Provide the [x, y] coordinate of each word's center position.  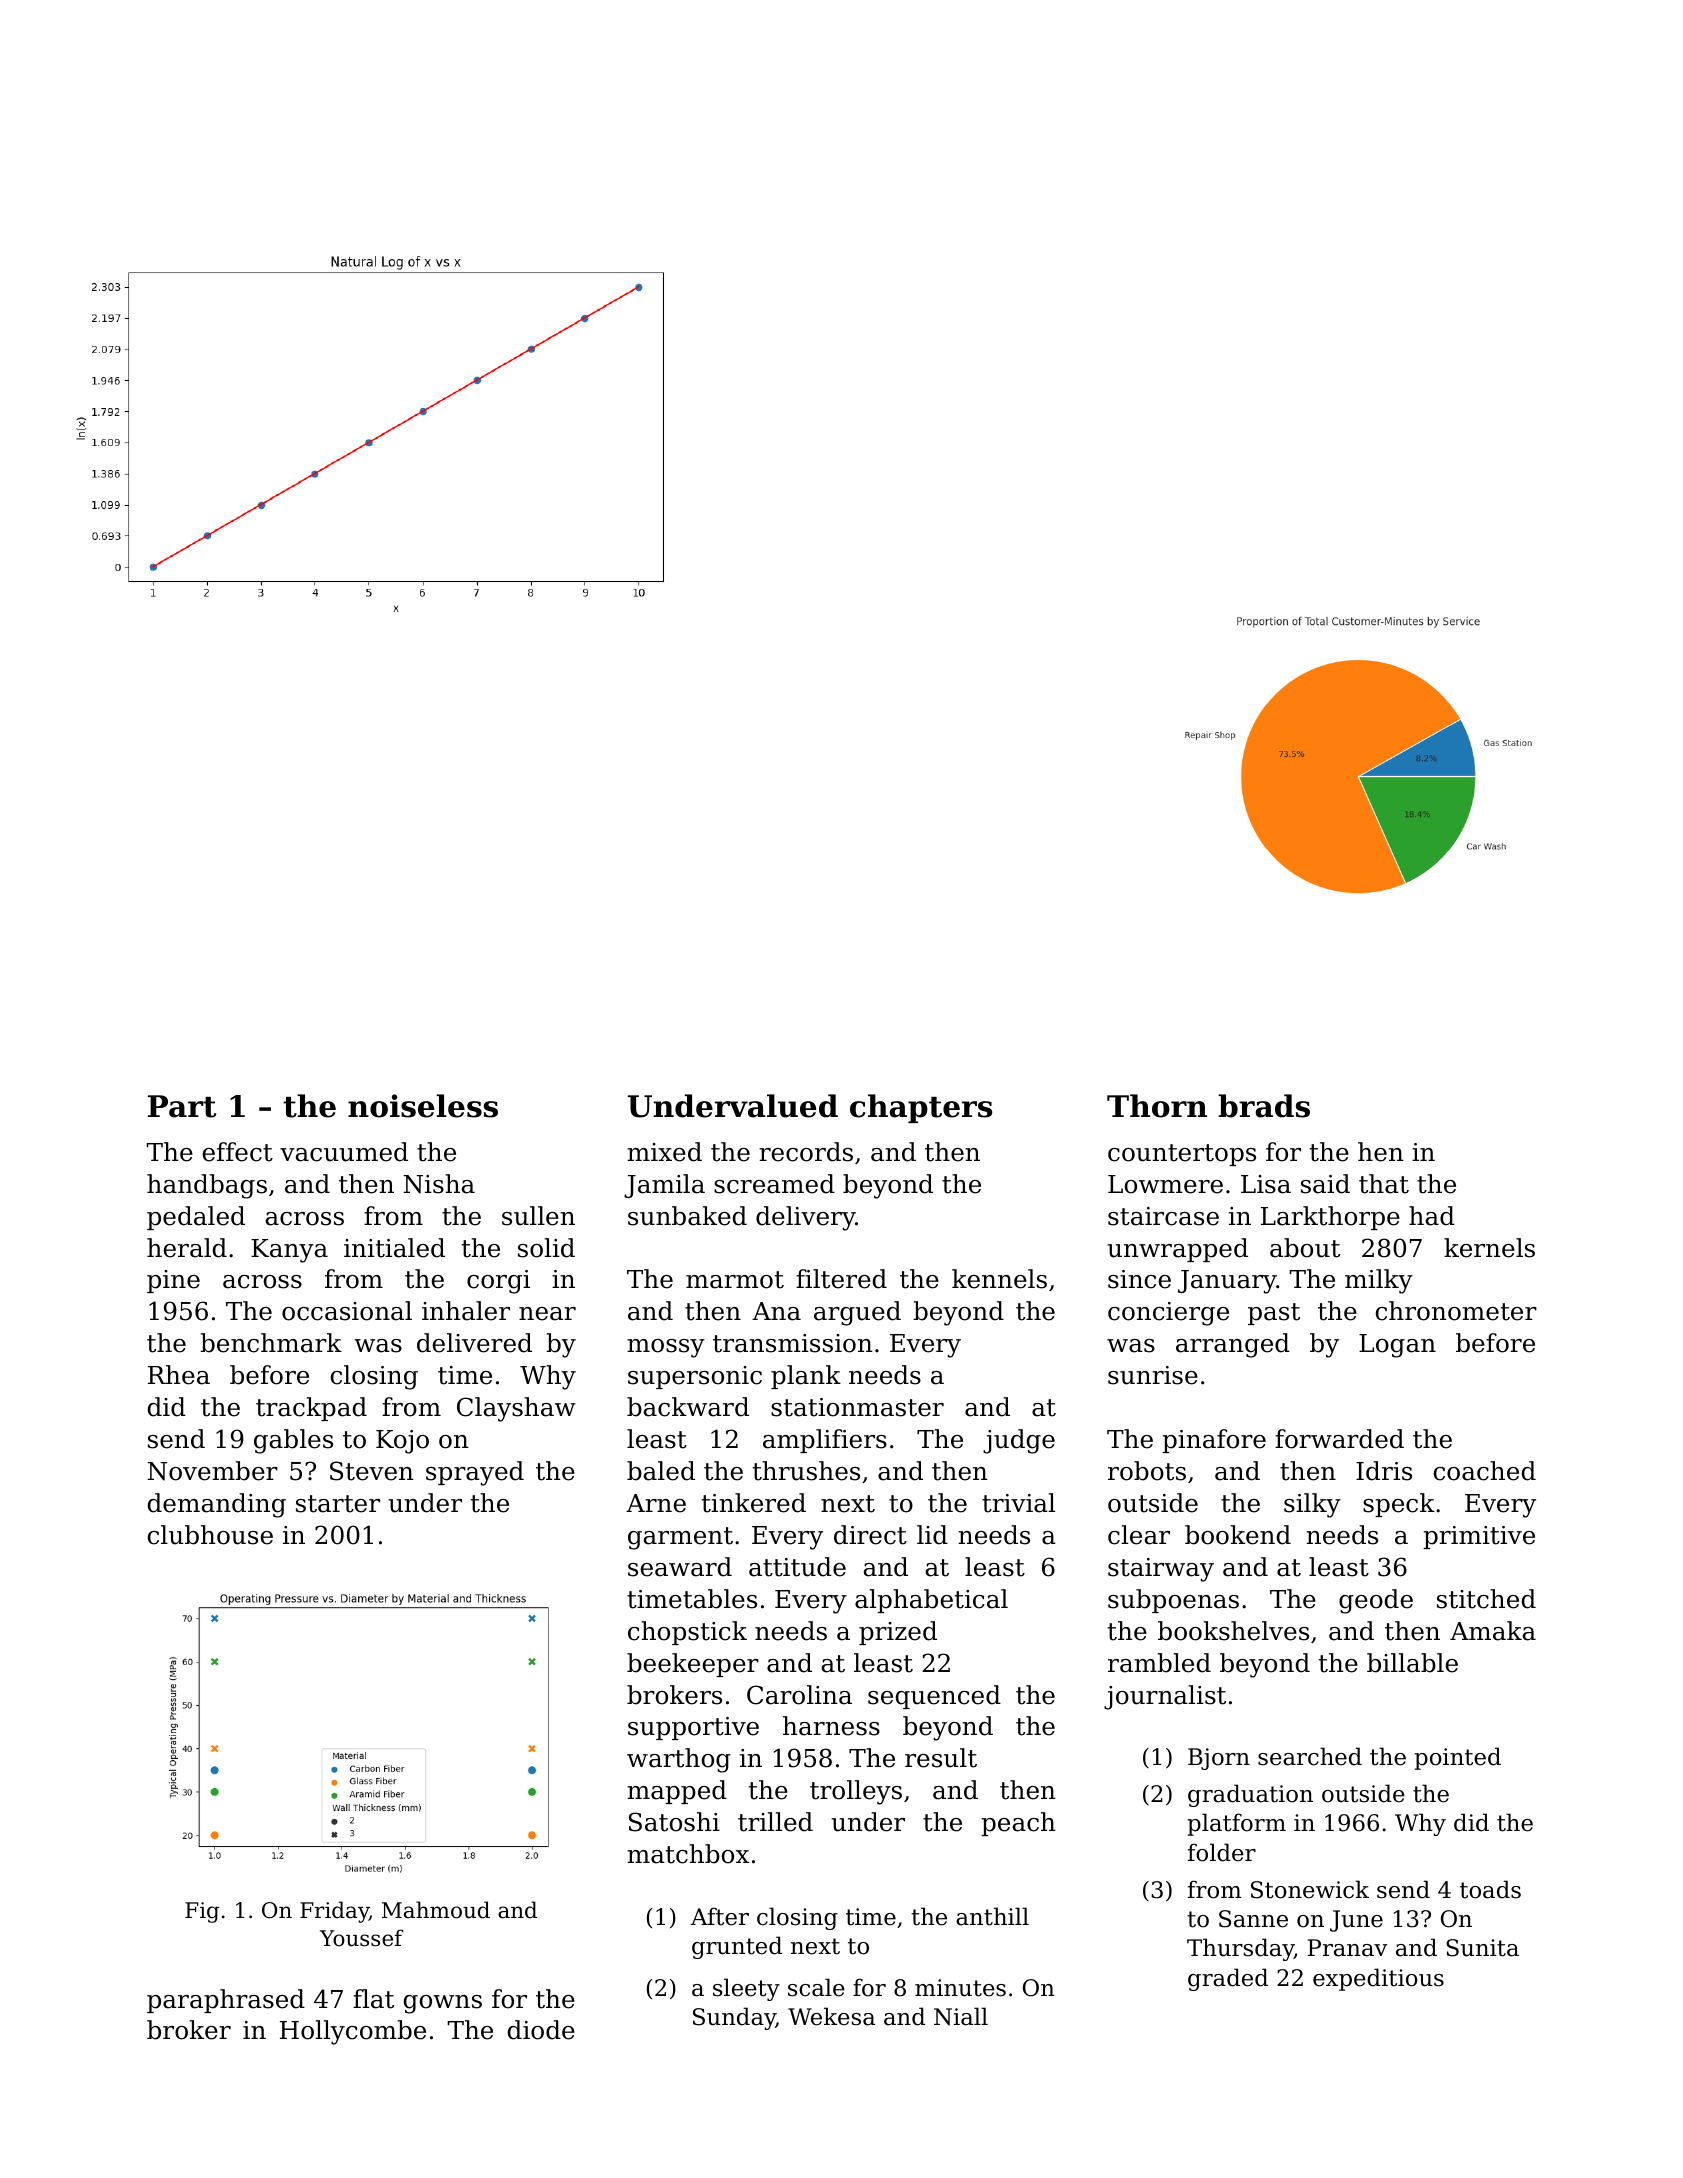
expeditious [1378, 1979]
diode [541, 2030]
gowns [443, 2004]
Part [182, 1106]
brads [1264, 1106]
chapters [921, 1108]
